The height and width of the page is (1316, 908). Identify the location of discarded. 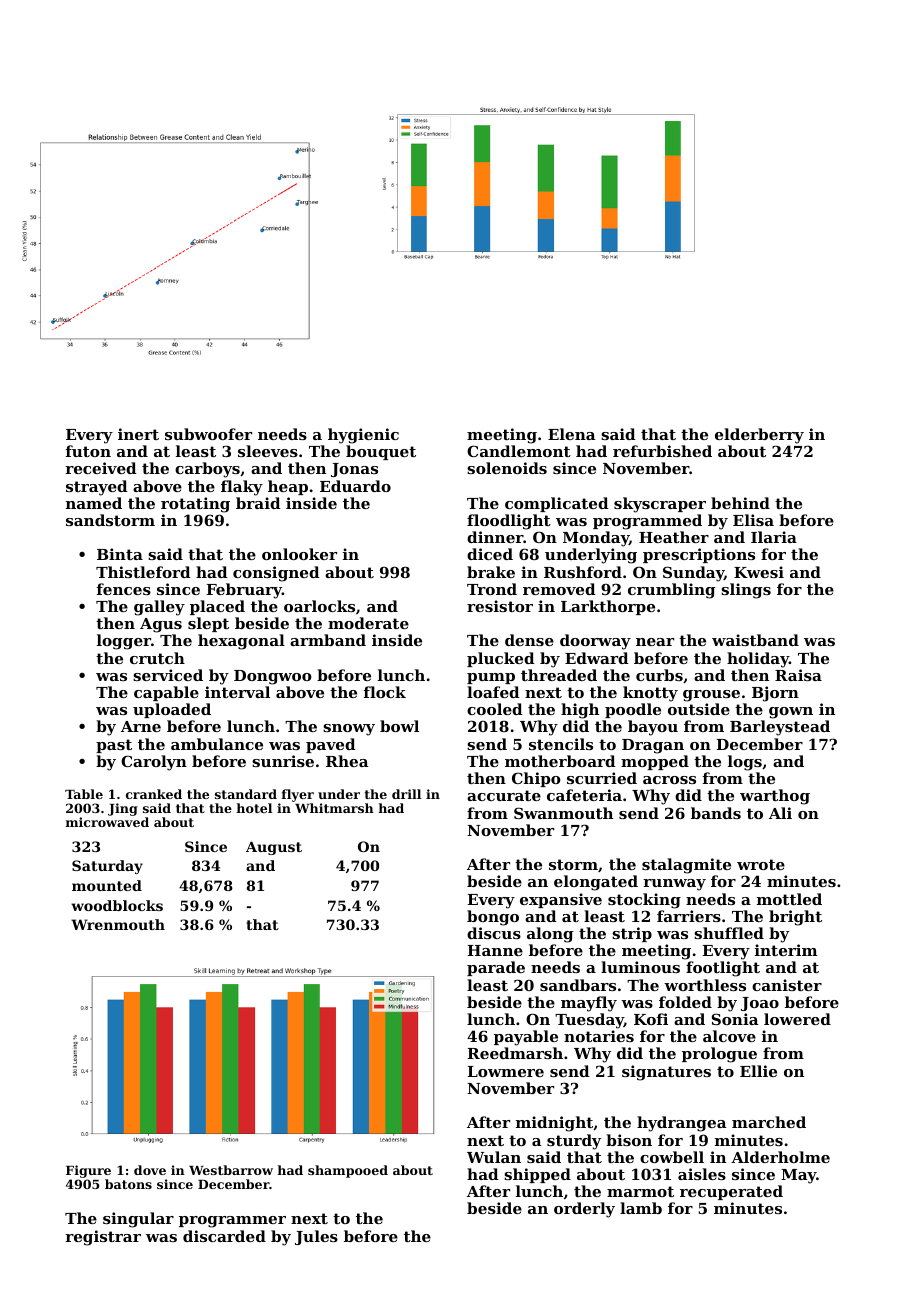
(224, 1236).
